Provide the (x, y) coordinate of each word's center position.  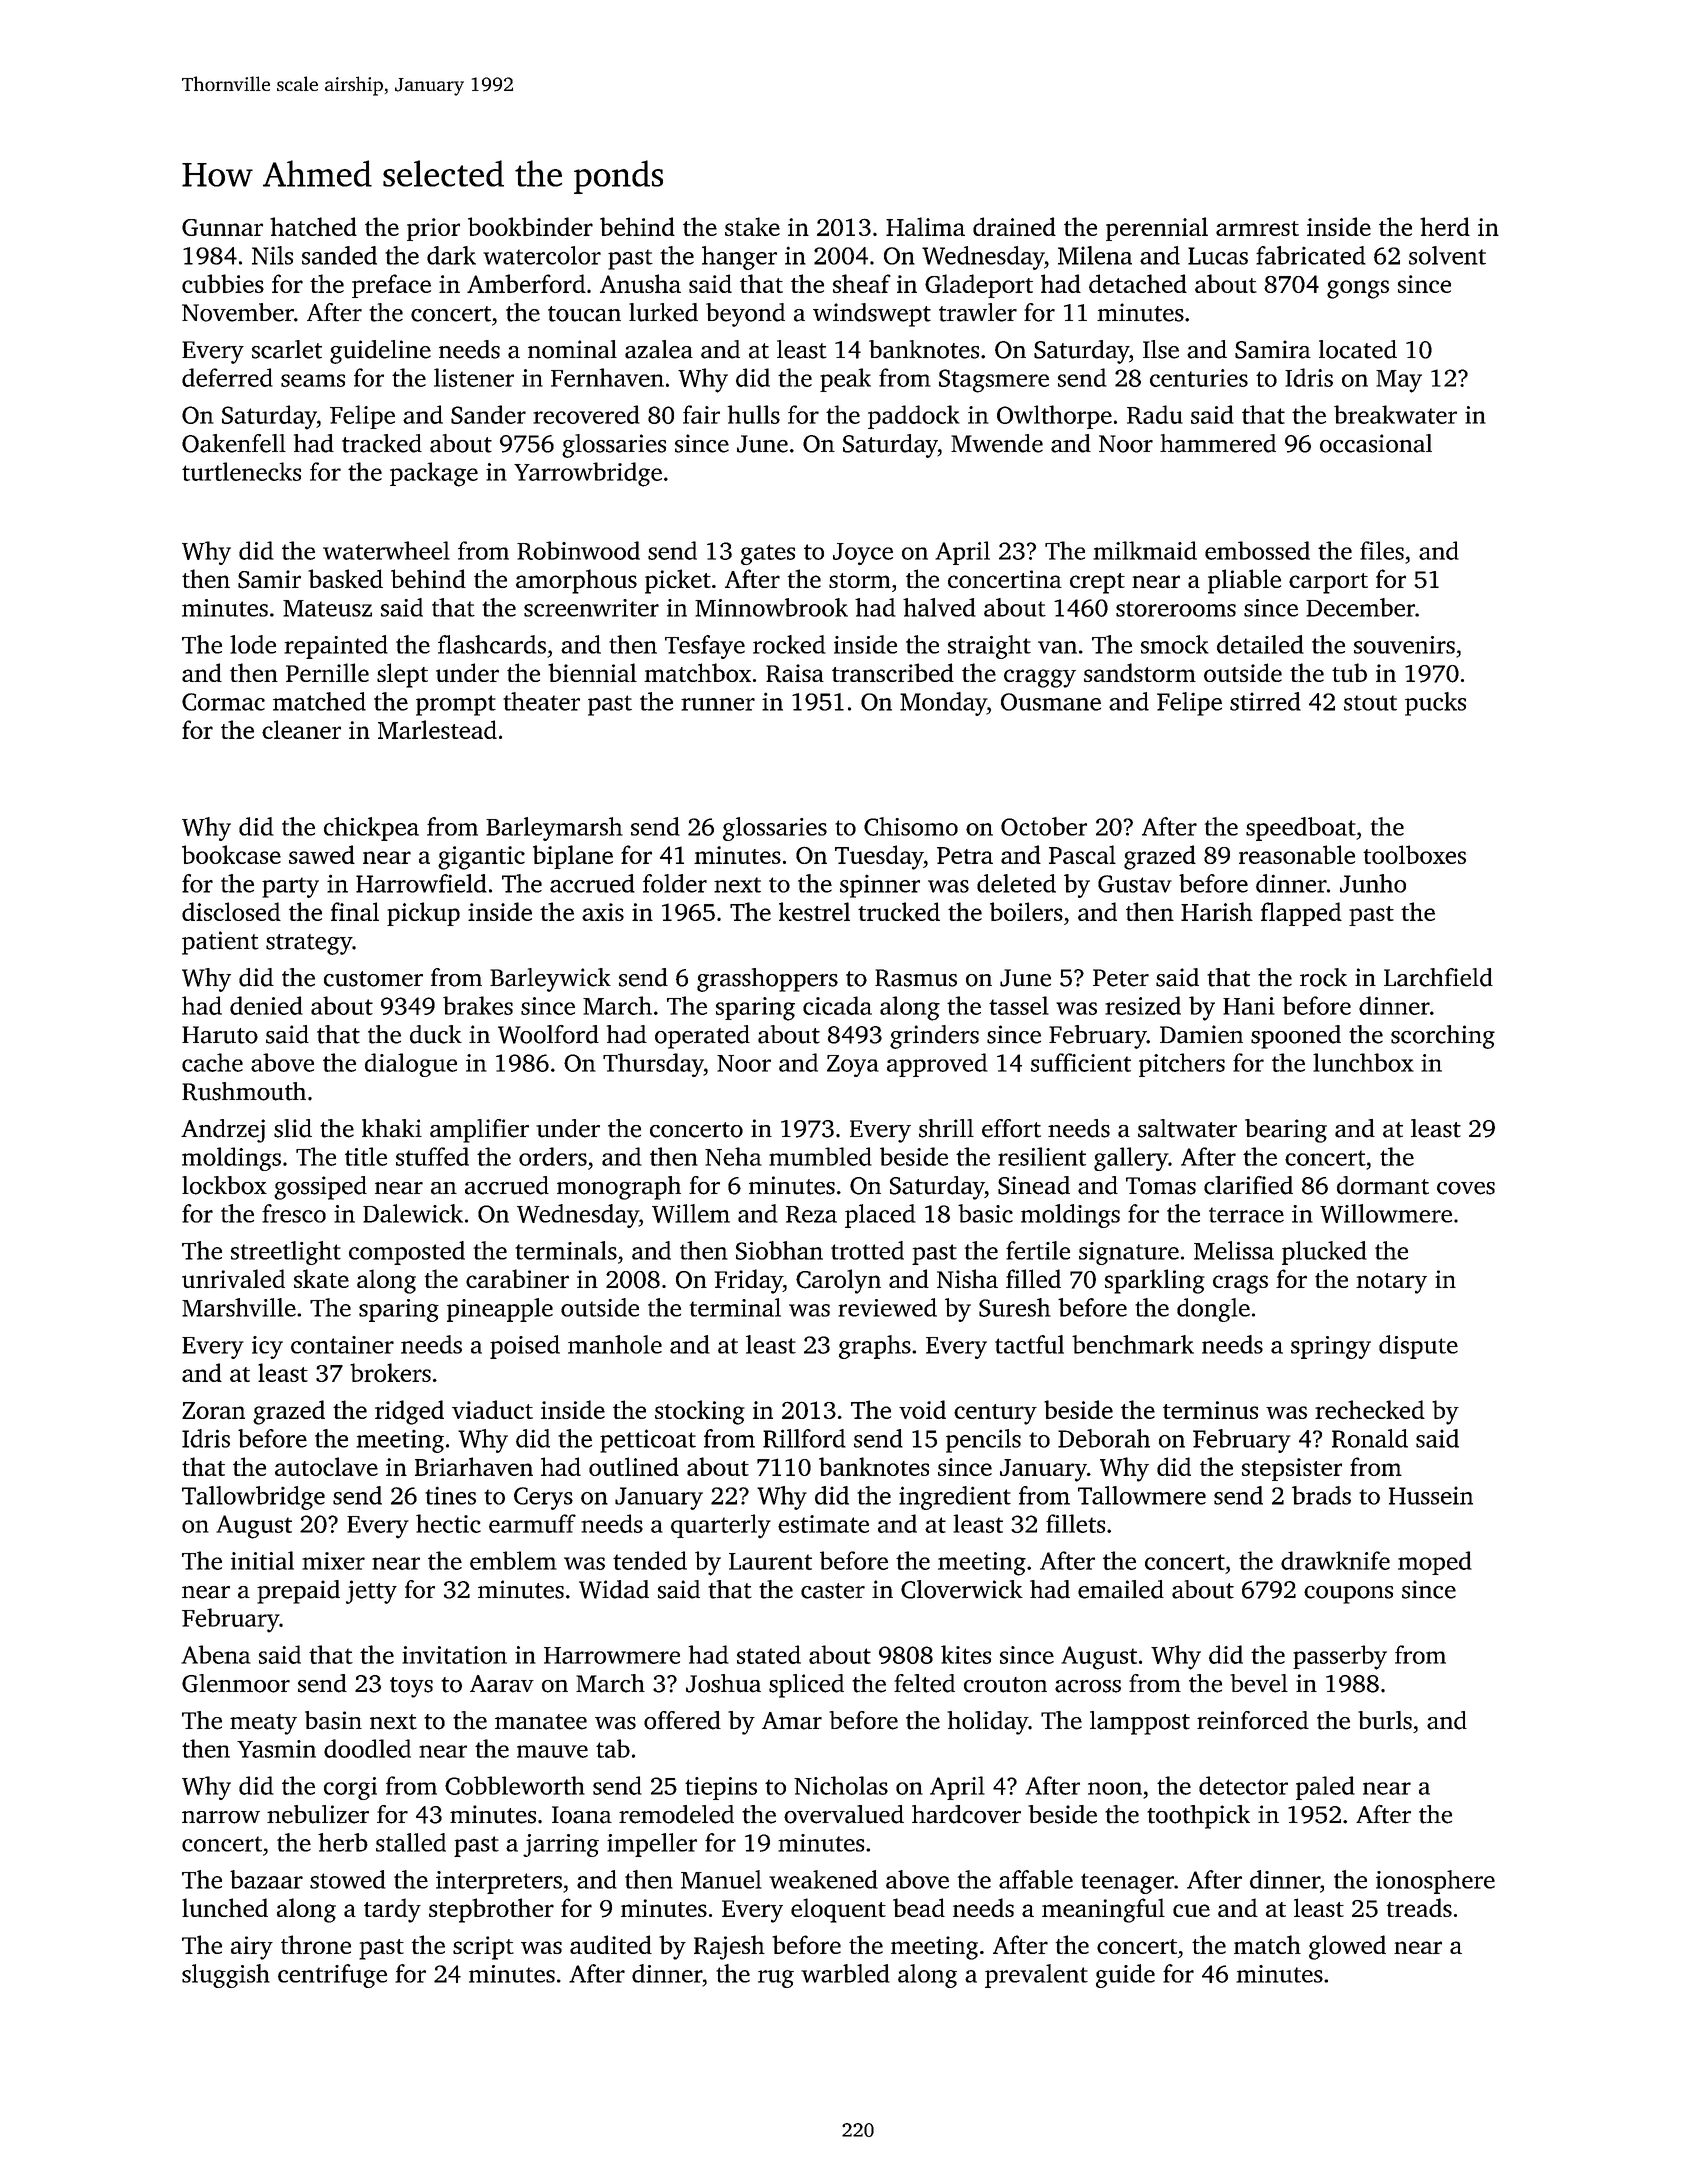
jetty (371, 1592)
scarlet (287, 349)
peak (845, 380)
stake (752, 226)
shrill (946, 1128)
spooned (1296, 1037)
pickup (423, 914)
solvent (1447, 255)
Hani (1249, 1006)
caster (833, 1591)
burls (1385, 1720)
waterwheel (386, 550)
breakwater (1395, 414)
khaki (392, 1128)
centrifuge (332, 1976)
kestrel (814, 911)
